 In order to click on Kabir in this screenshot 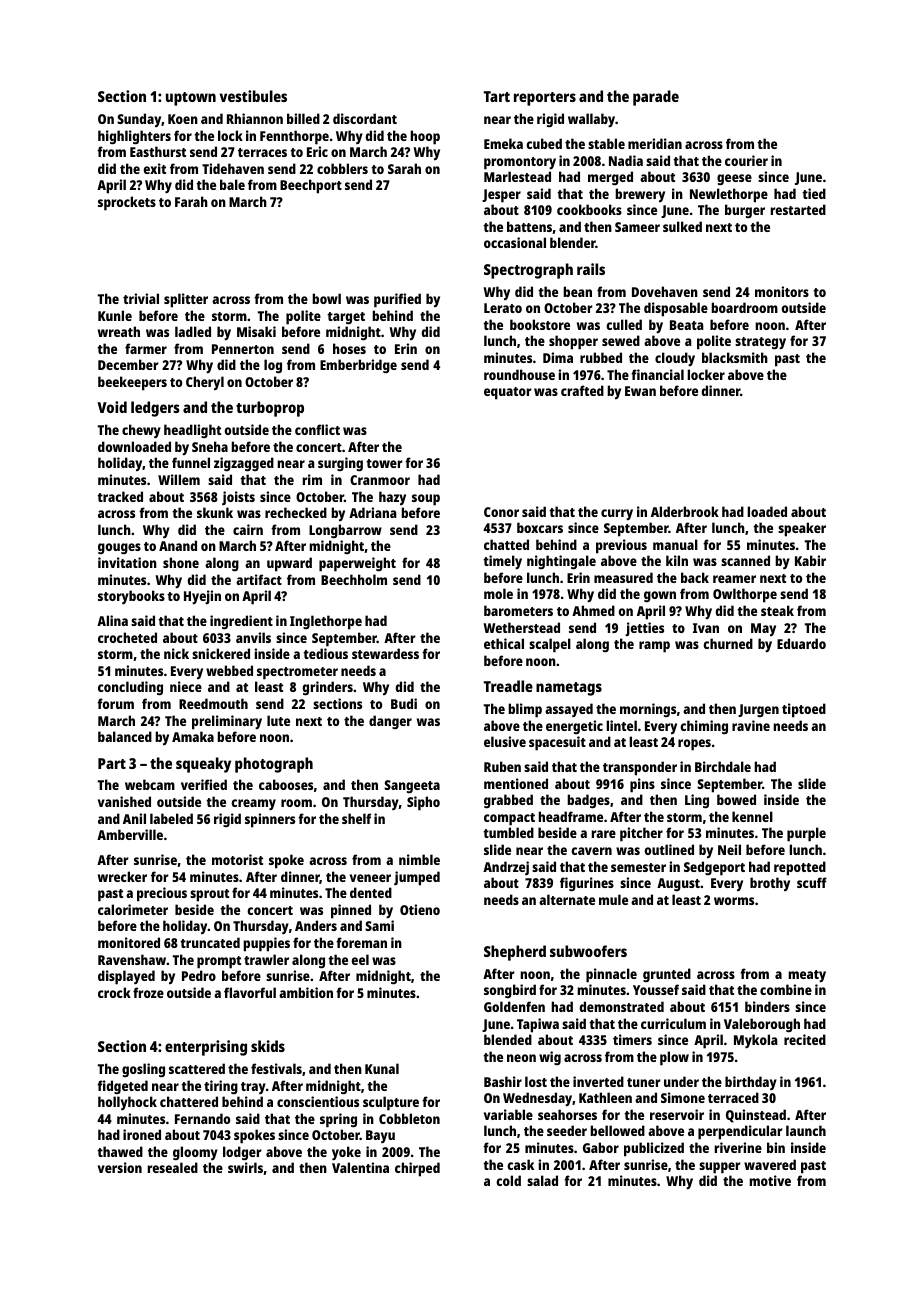, I will do `click(810, 560)`.
